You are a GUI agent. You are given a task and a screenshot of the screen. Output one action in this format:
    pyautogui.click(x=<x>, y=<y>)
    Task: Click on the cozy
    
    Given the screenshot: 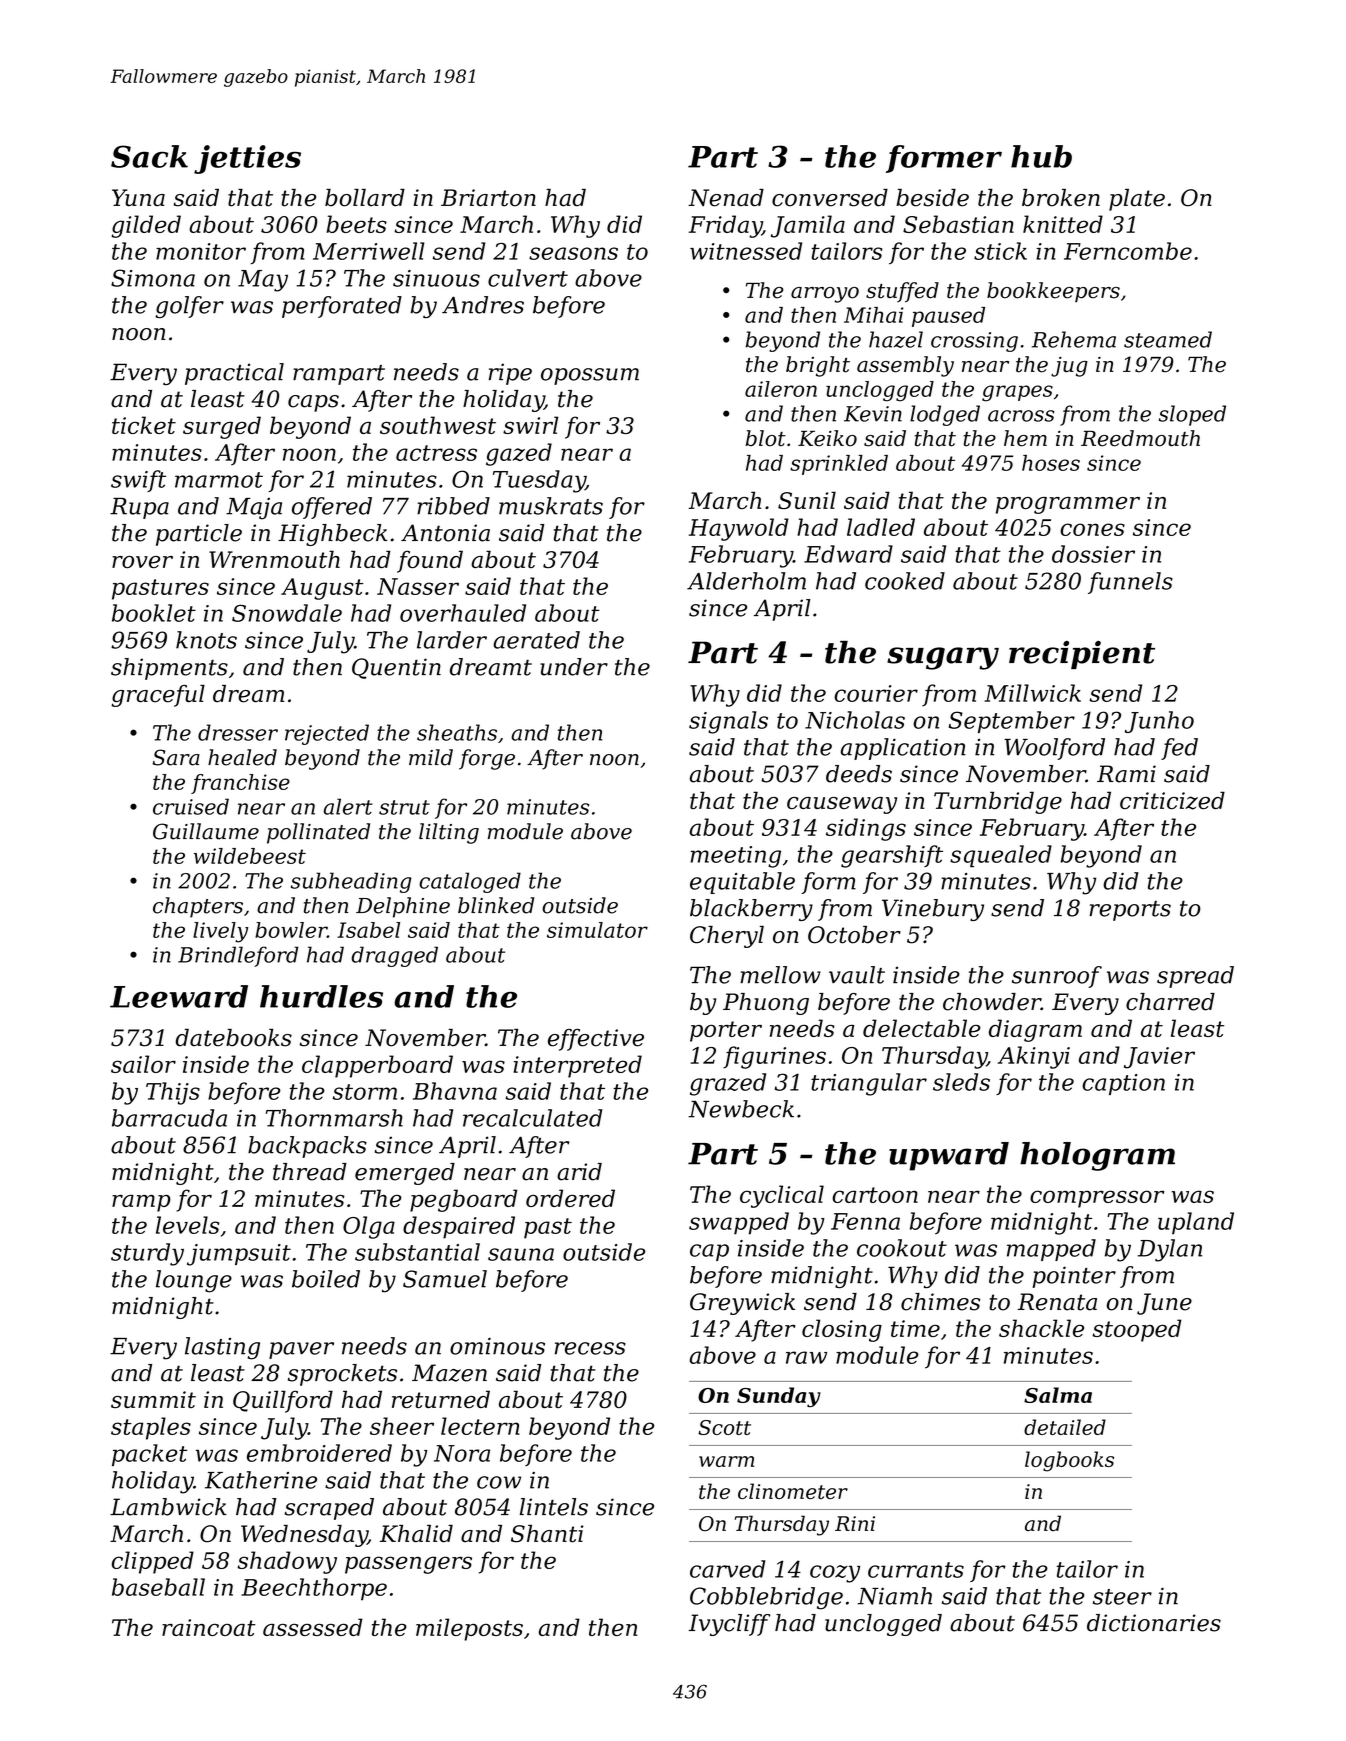 What is the action you would take?
    pyautogui.click(x=835, y=1574)
